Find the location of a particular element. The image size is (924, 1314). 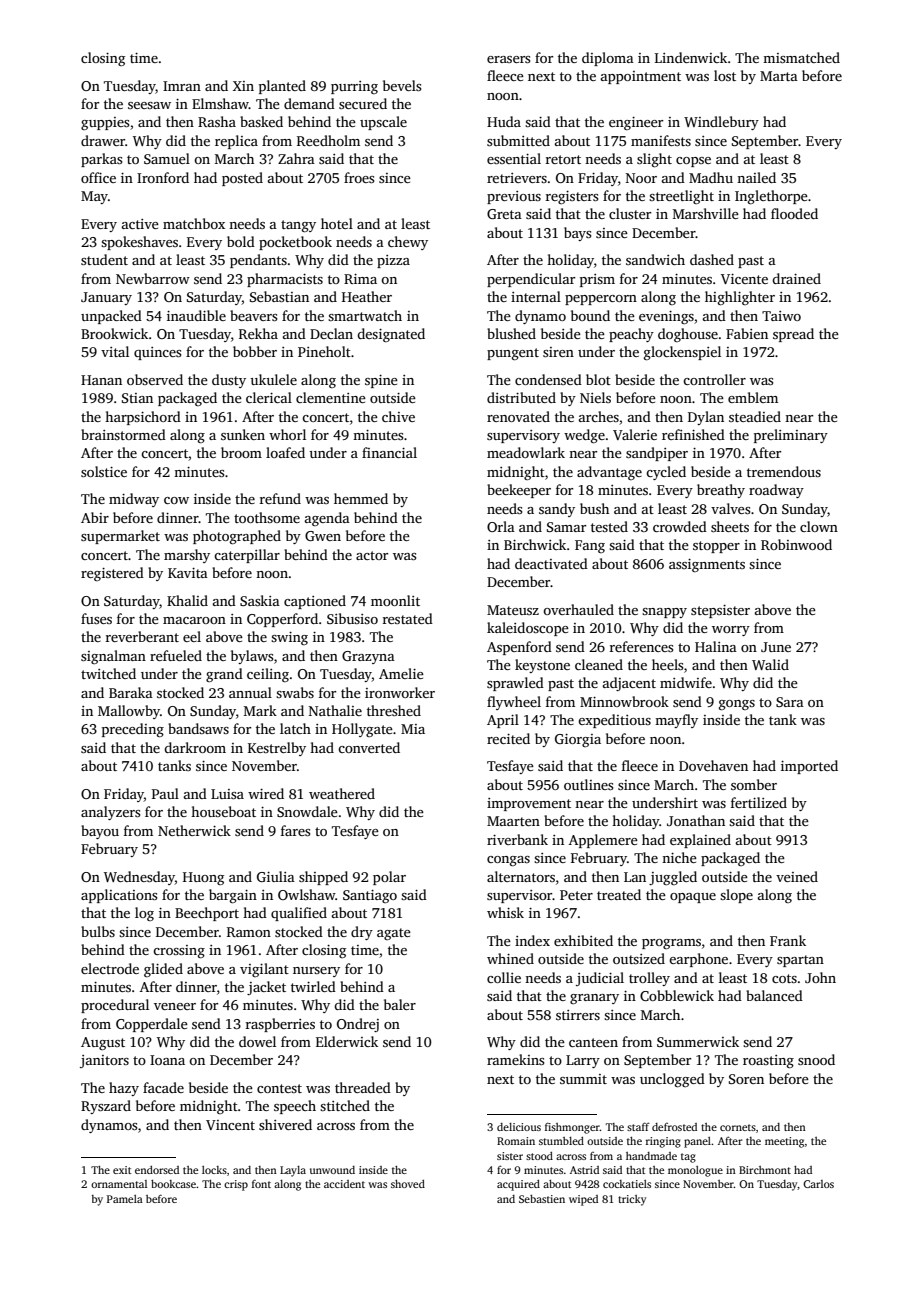

bevels is located at coordinates (402, 85).
